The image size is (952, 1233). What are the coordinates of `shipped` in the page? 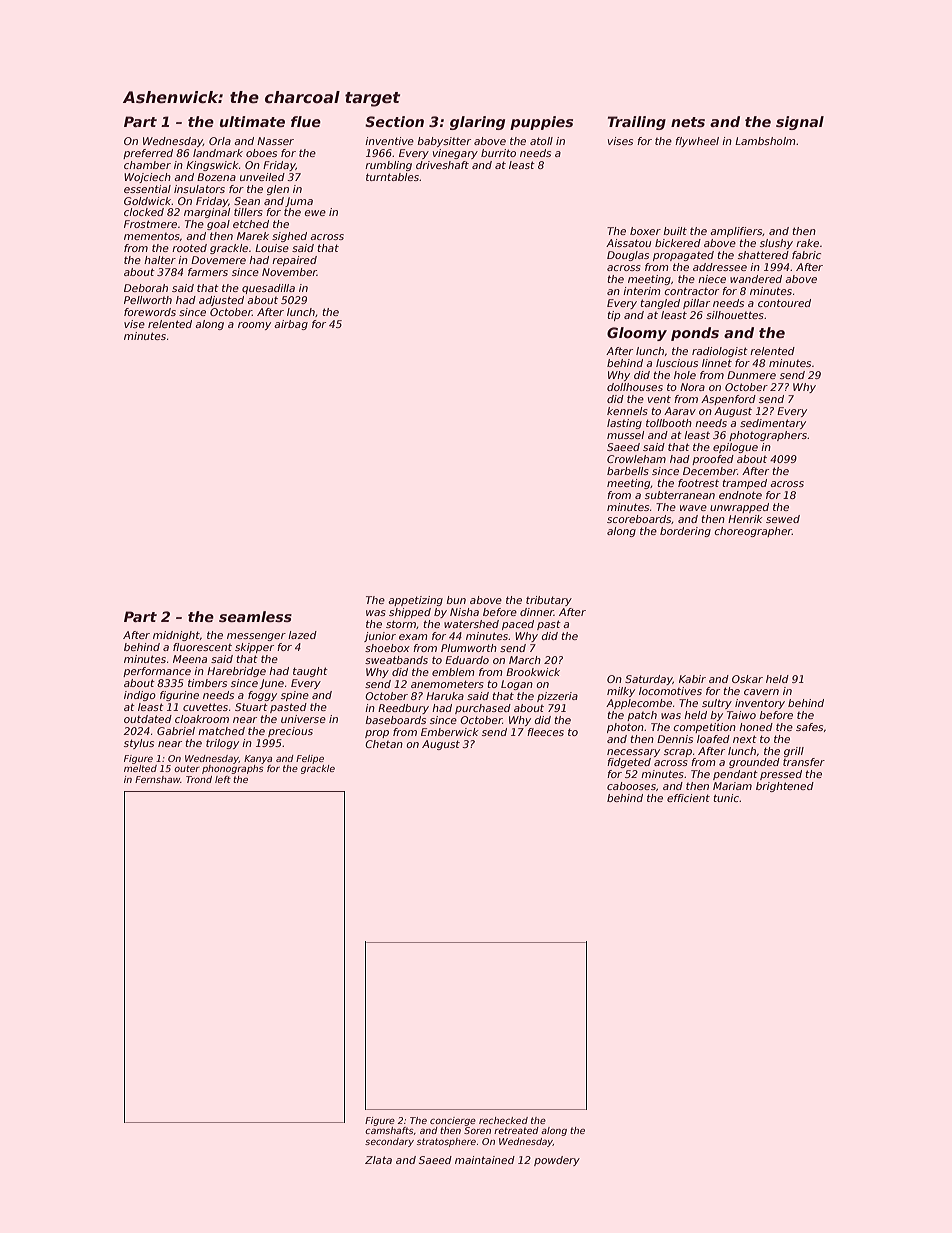 It's located at (410, 613).
